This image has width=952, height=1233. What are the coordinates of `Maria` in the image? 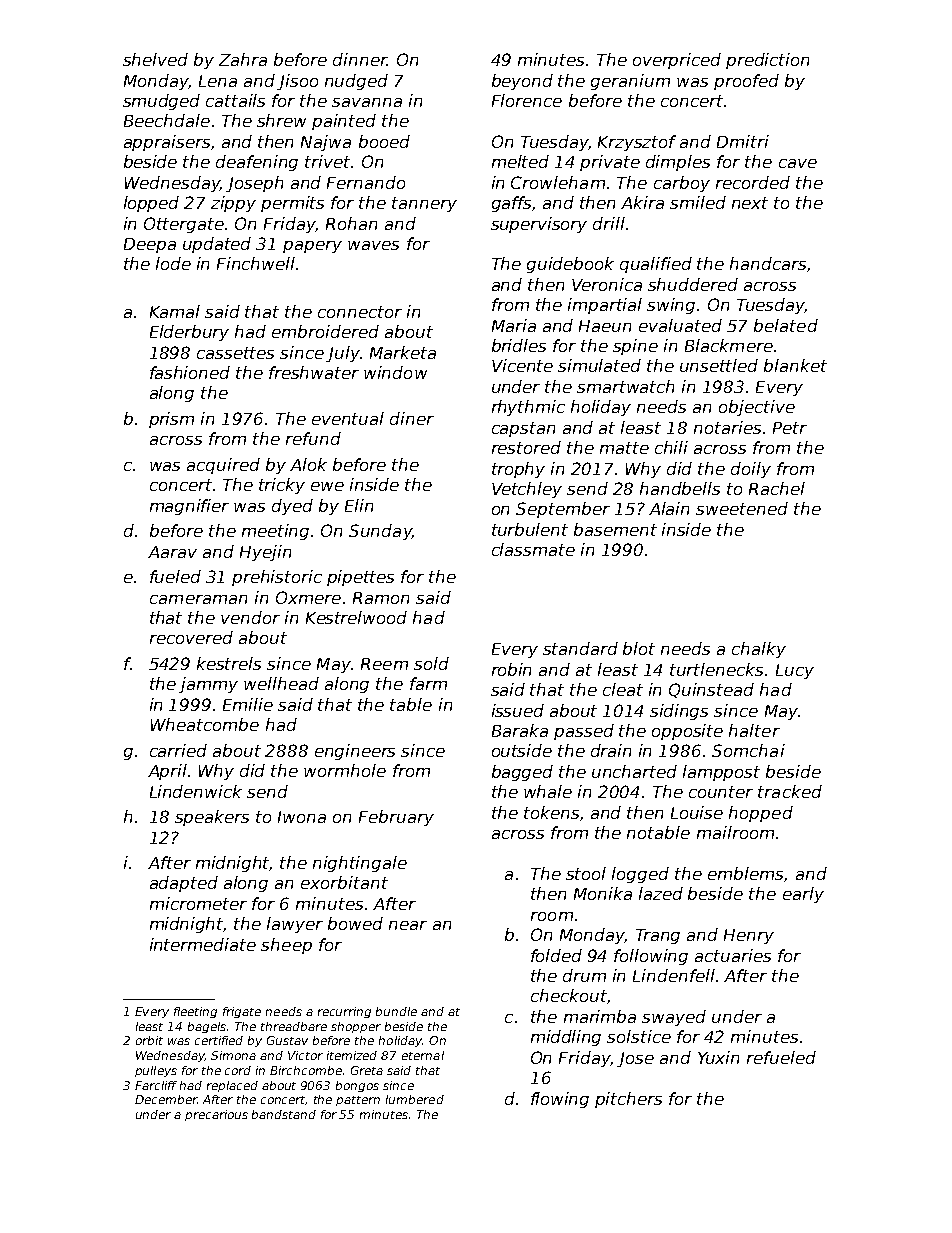 It's located at (514, 325).
